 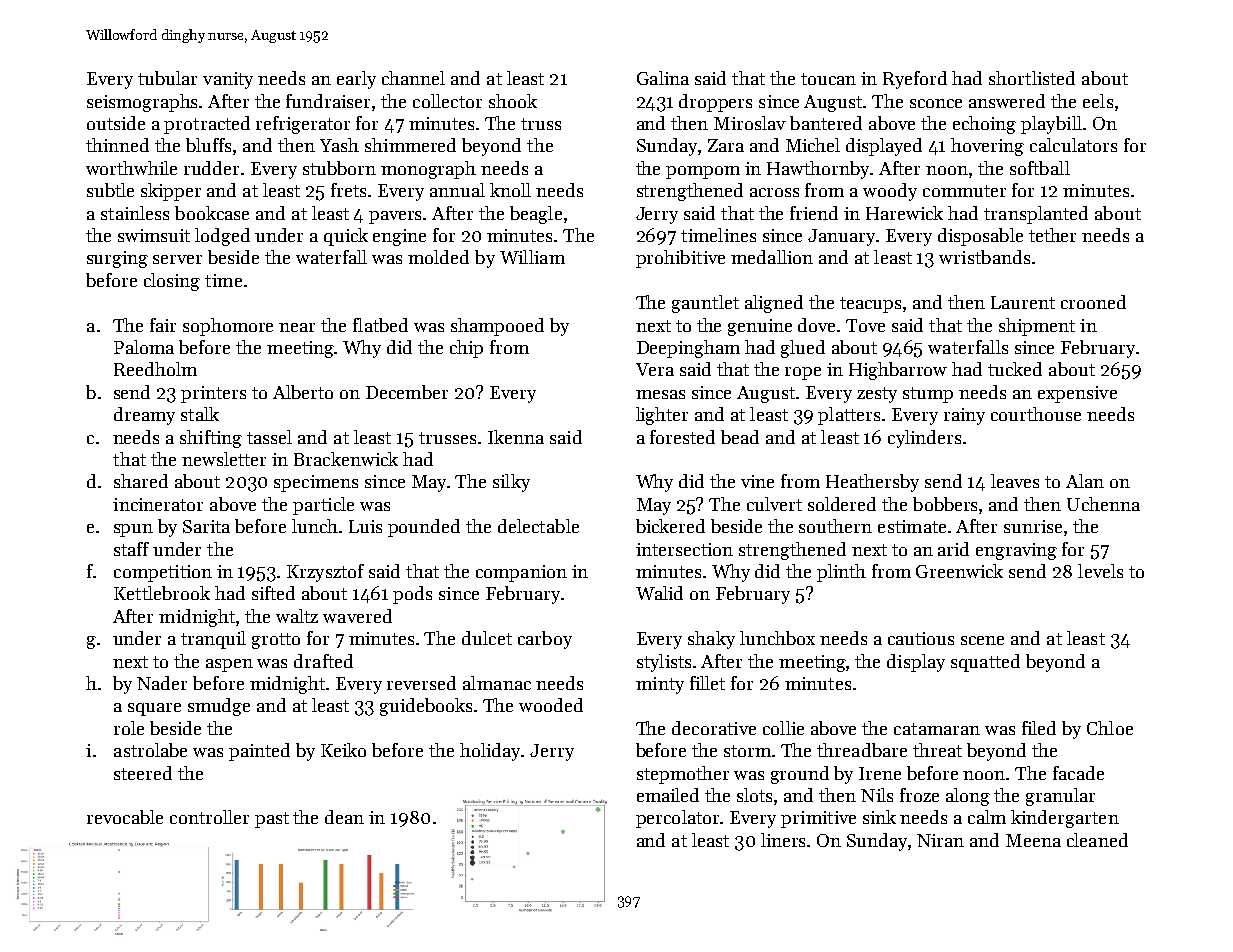 What do you see at coordinates (344, 817) in the document?
I see `dean` at bounding box center [344, 817].
